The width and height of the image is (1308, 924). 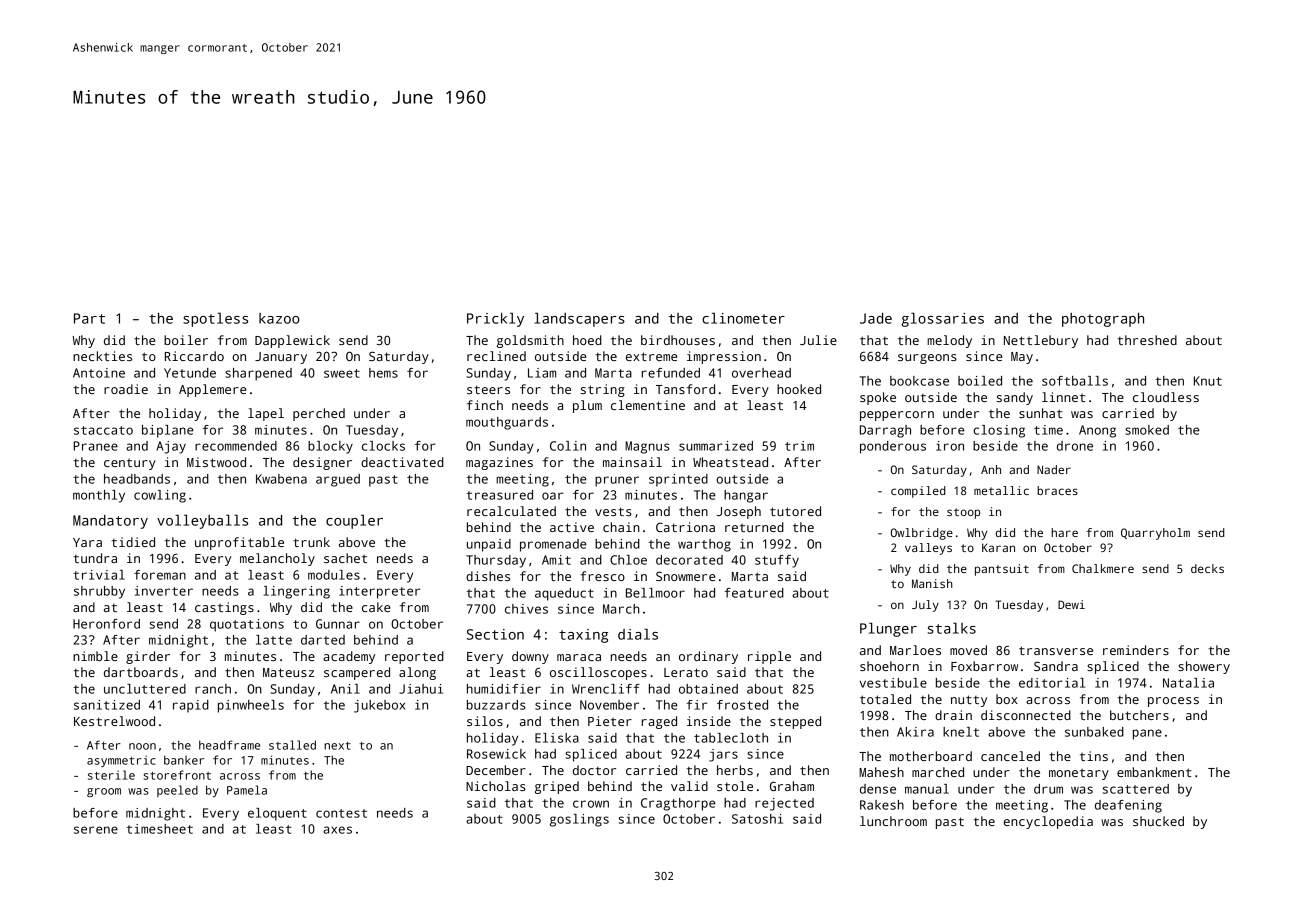 I want to click on stalks, so click(x=952, y=628).
